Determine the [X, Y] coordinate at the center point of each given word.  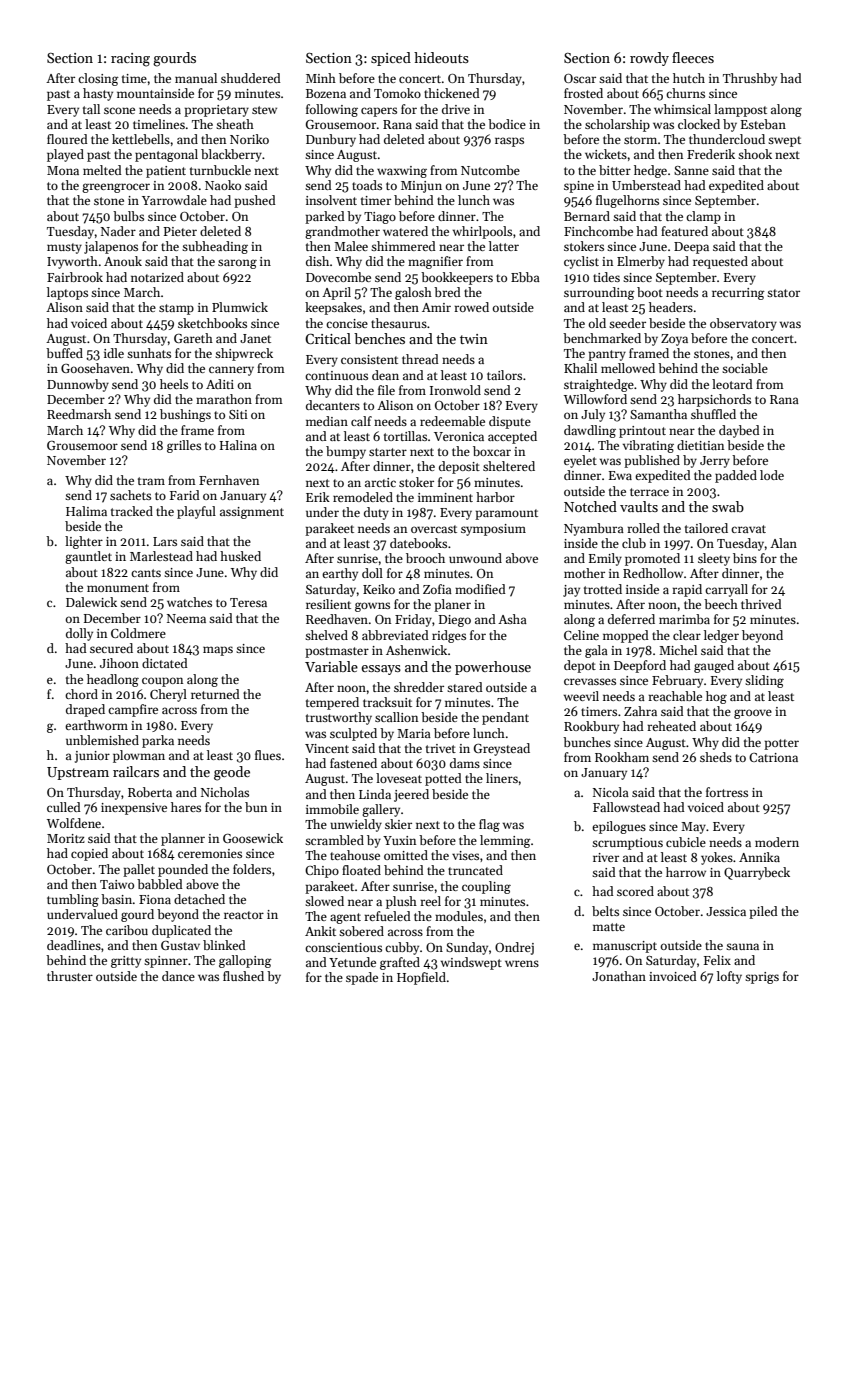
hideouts [441, 57]
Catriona [773, 757]
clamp [703, 217]
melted [102, 170]
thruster [70, 976]
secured [111, 648]
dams [465, 763]
